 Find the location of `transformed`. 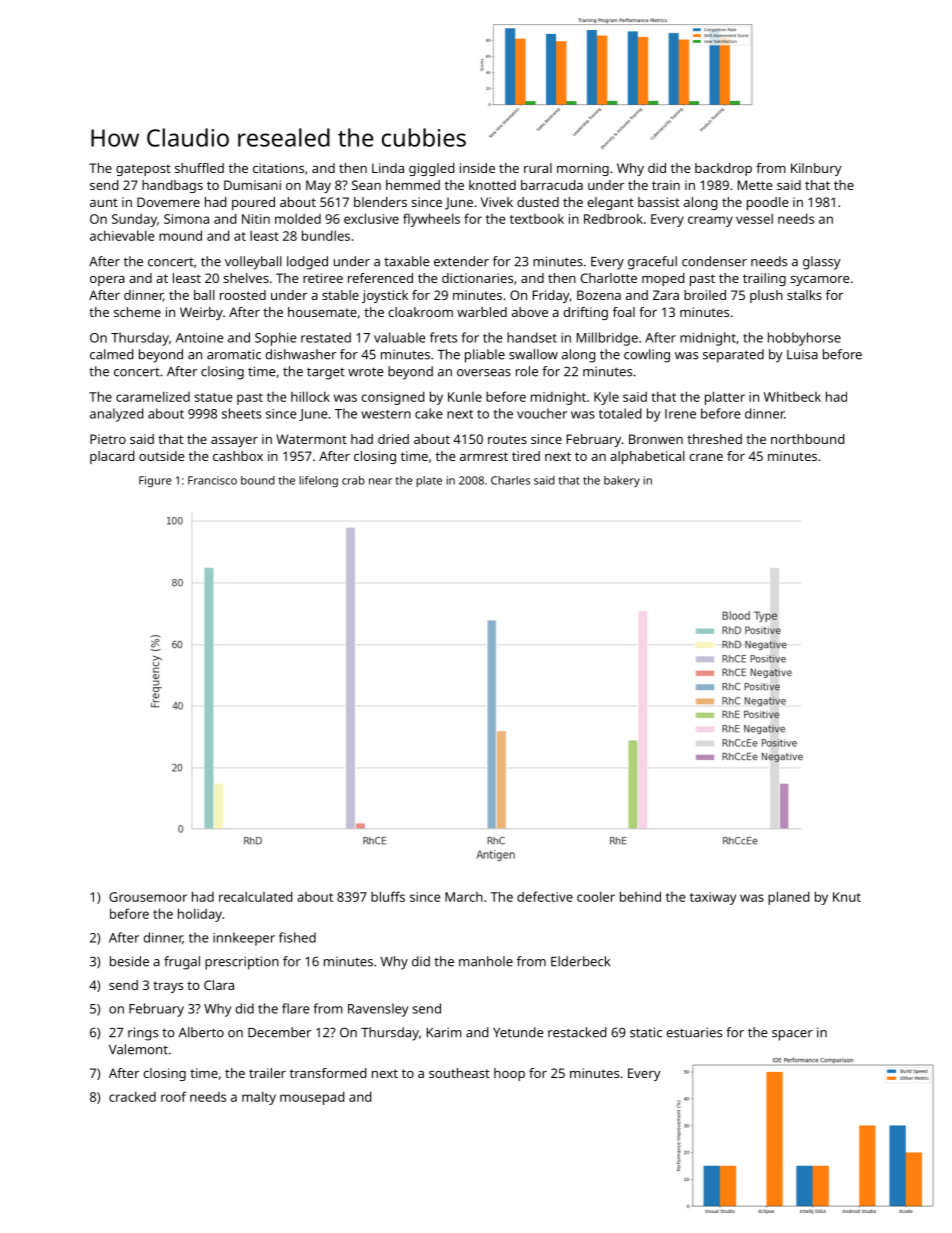

transformed is located at coordinates (328, 1073).
